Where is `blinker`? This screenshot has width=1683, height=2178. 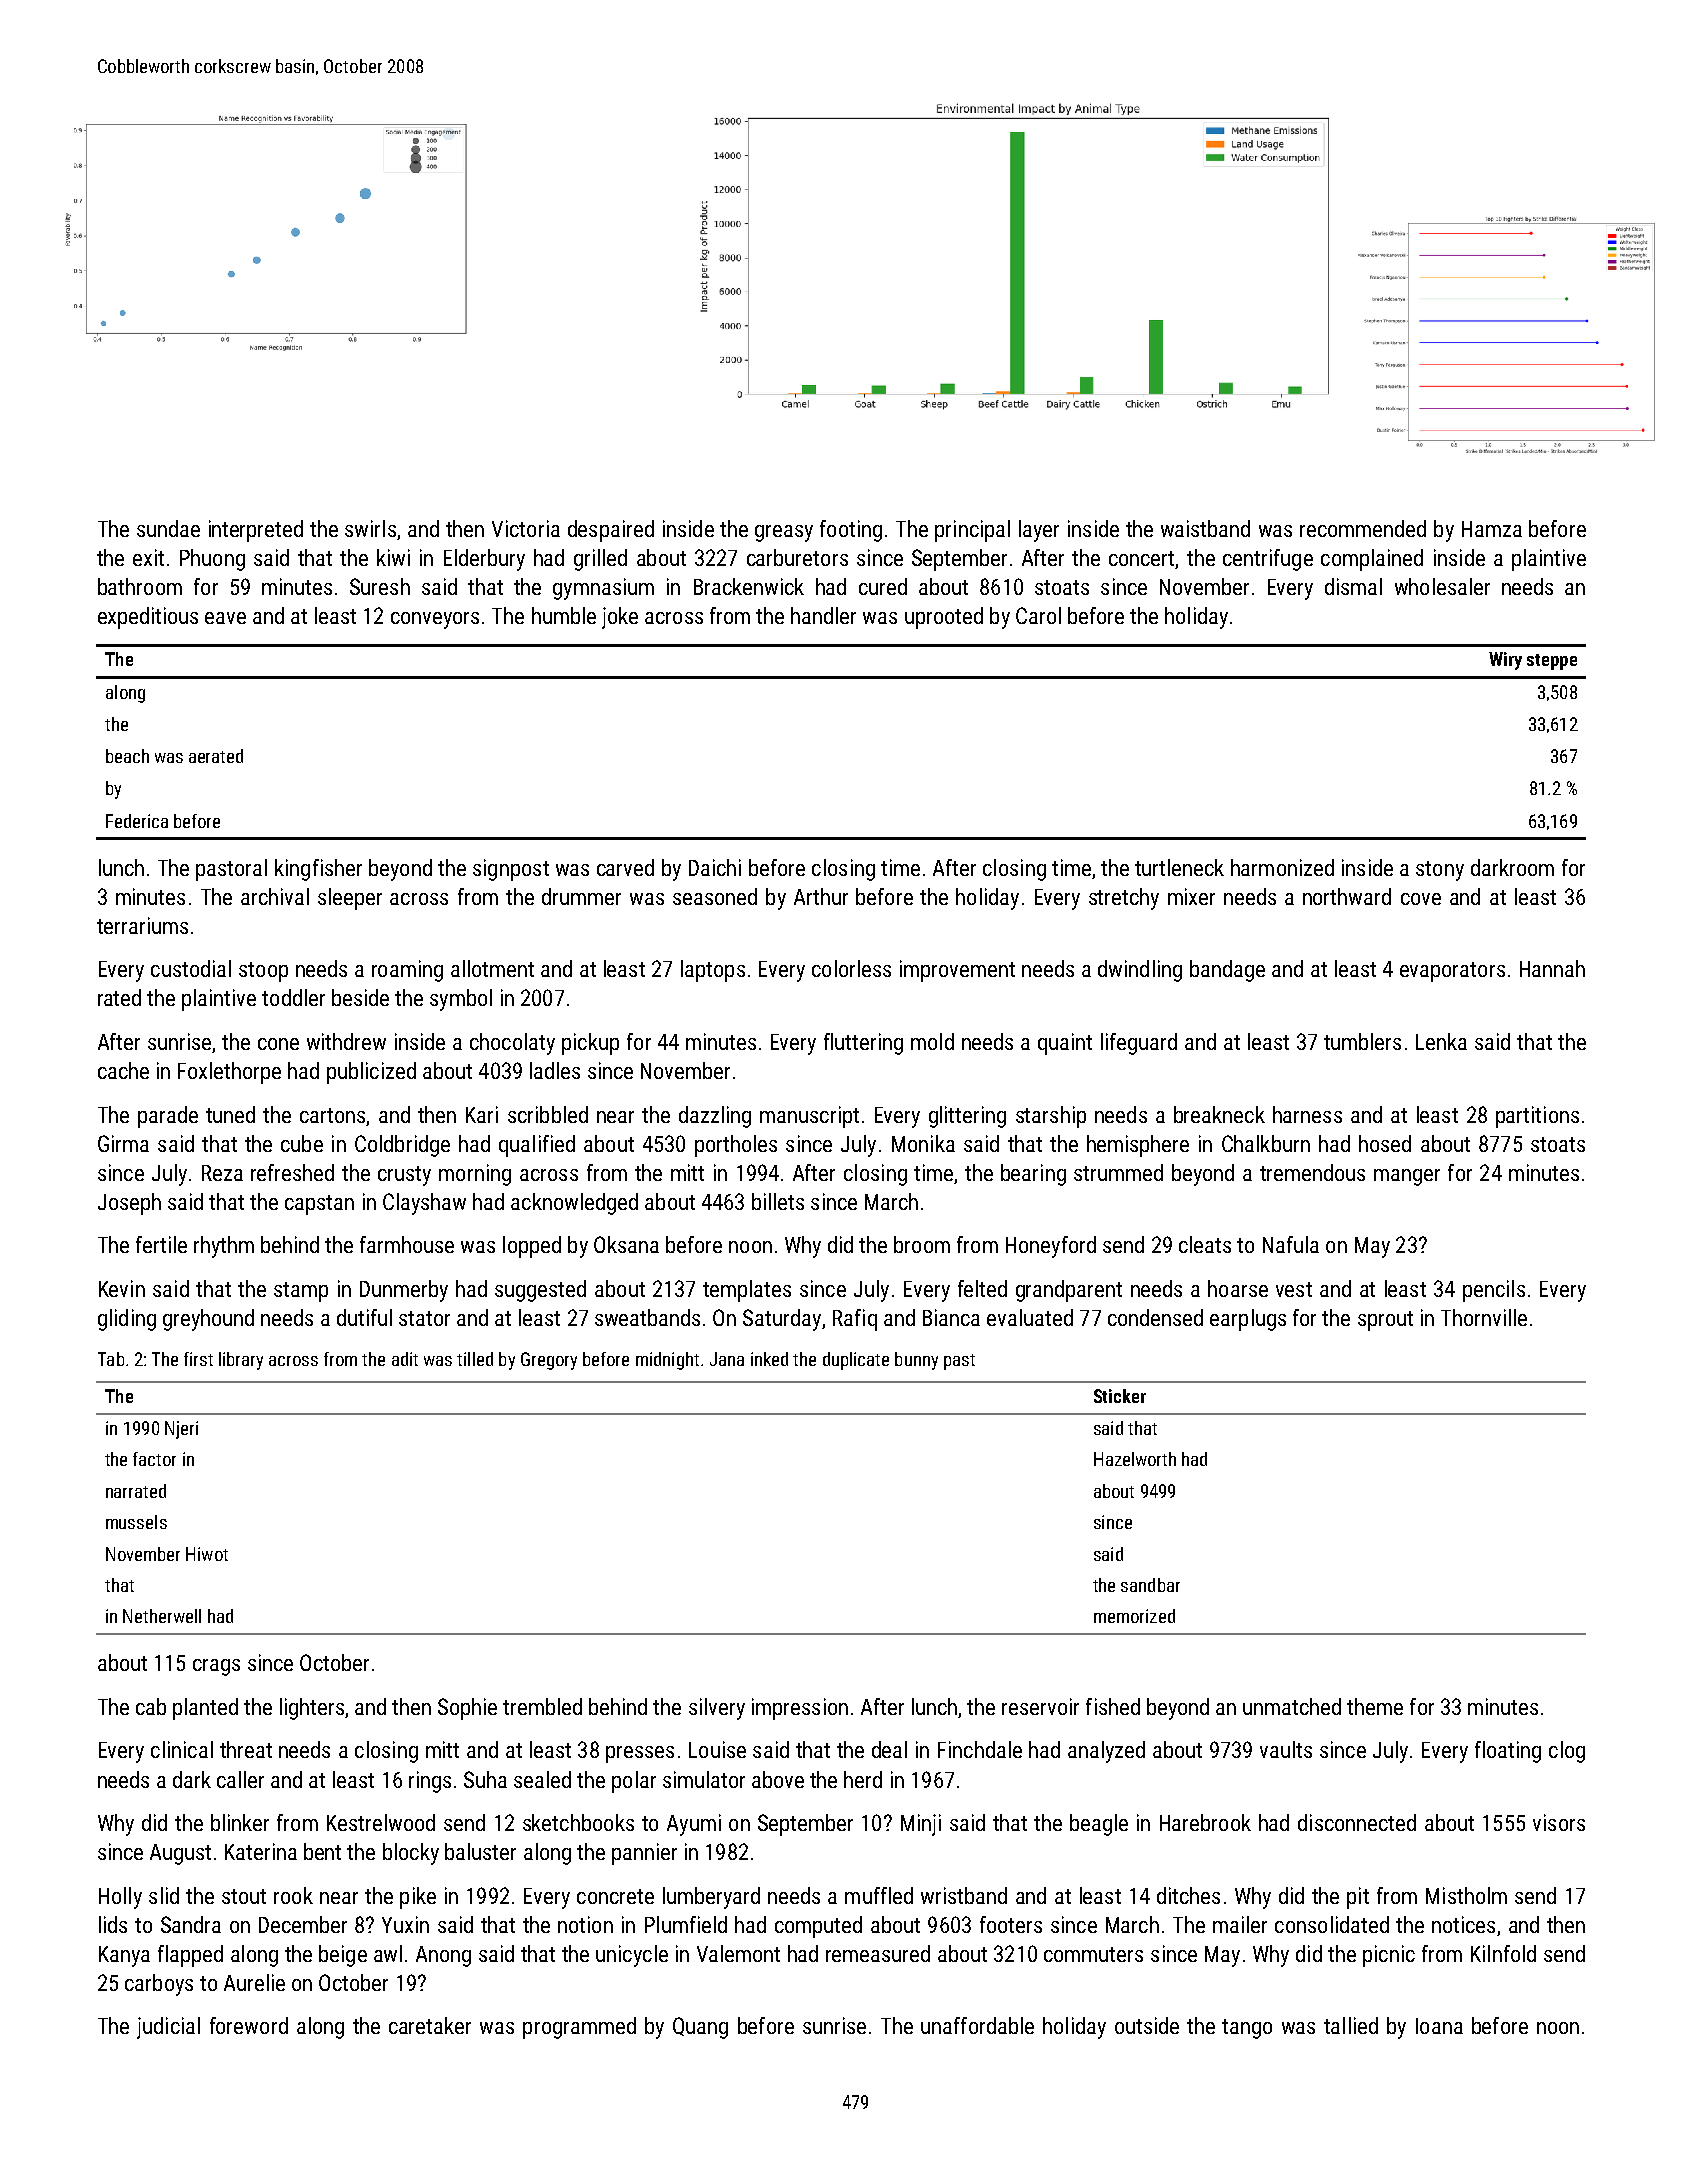
blinker is located at coordinates (240, 1822).
